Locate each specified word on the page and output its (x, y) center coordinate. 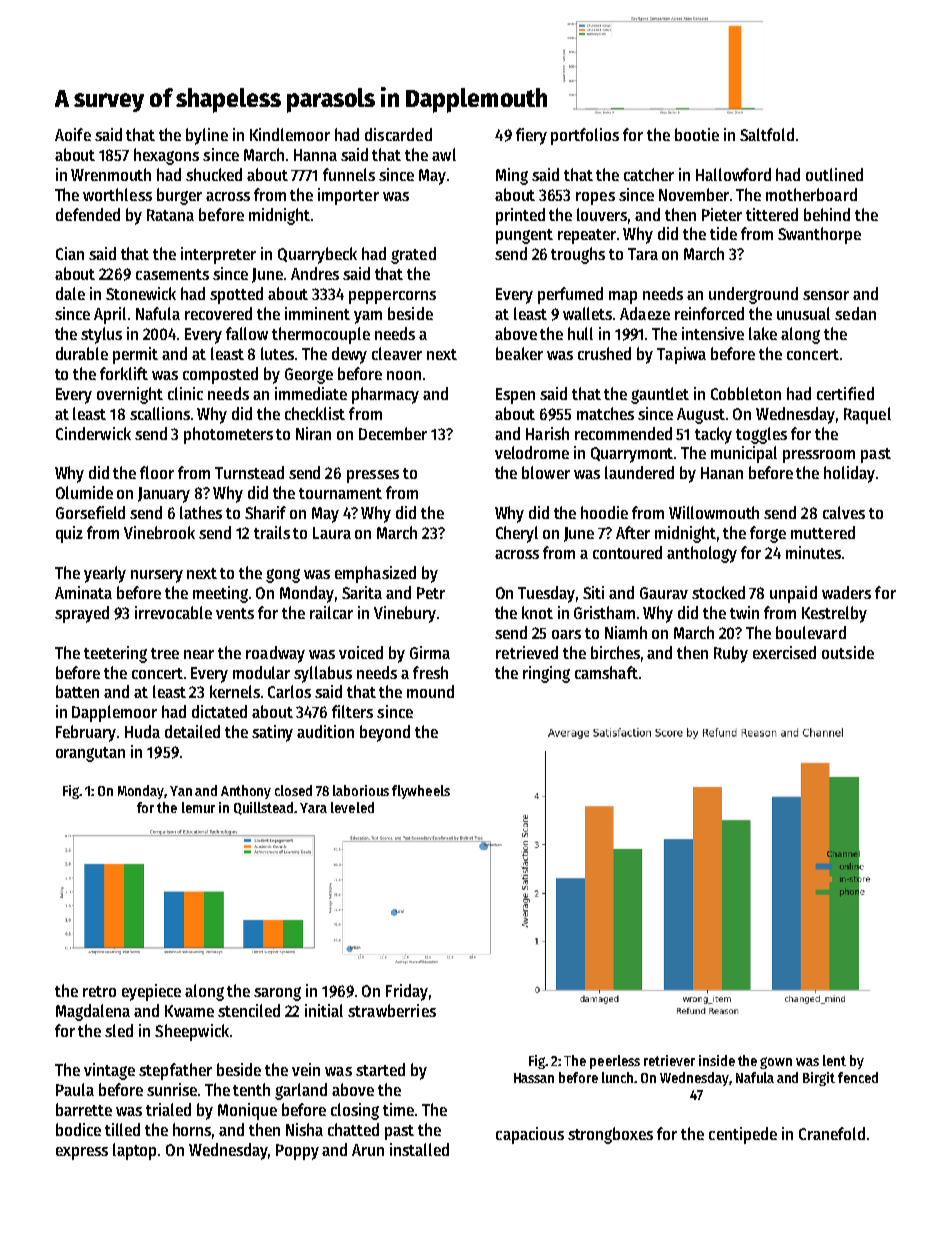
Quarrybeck (317, 255)
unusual (803, 313)
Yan (181, 791)
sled (119, 1030)
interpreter (218, 255)
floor (157, 472)
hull (580, 333)
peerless (615, 1062)
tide (723, 233)
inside (717, 1060)
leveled (352, 807)
